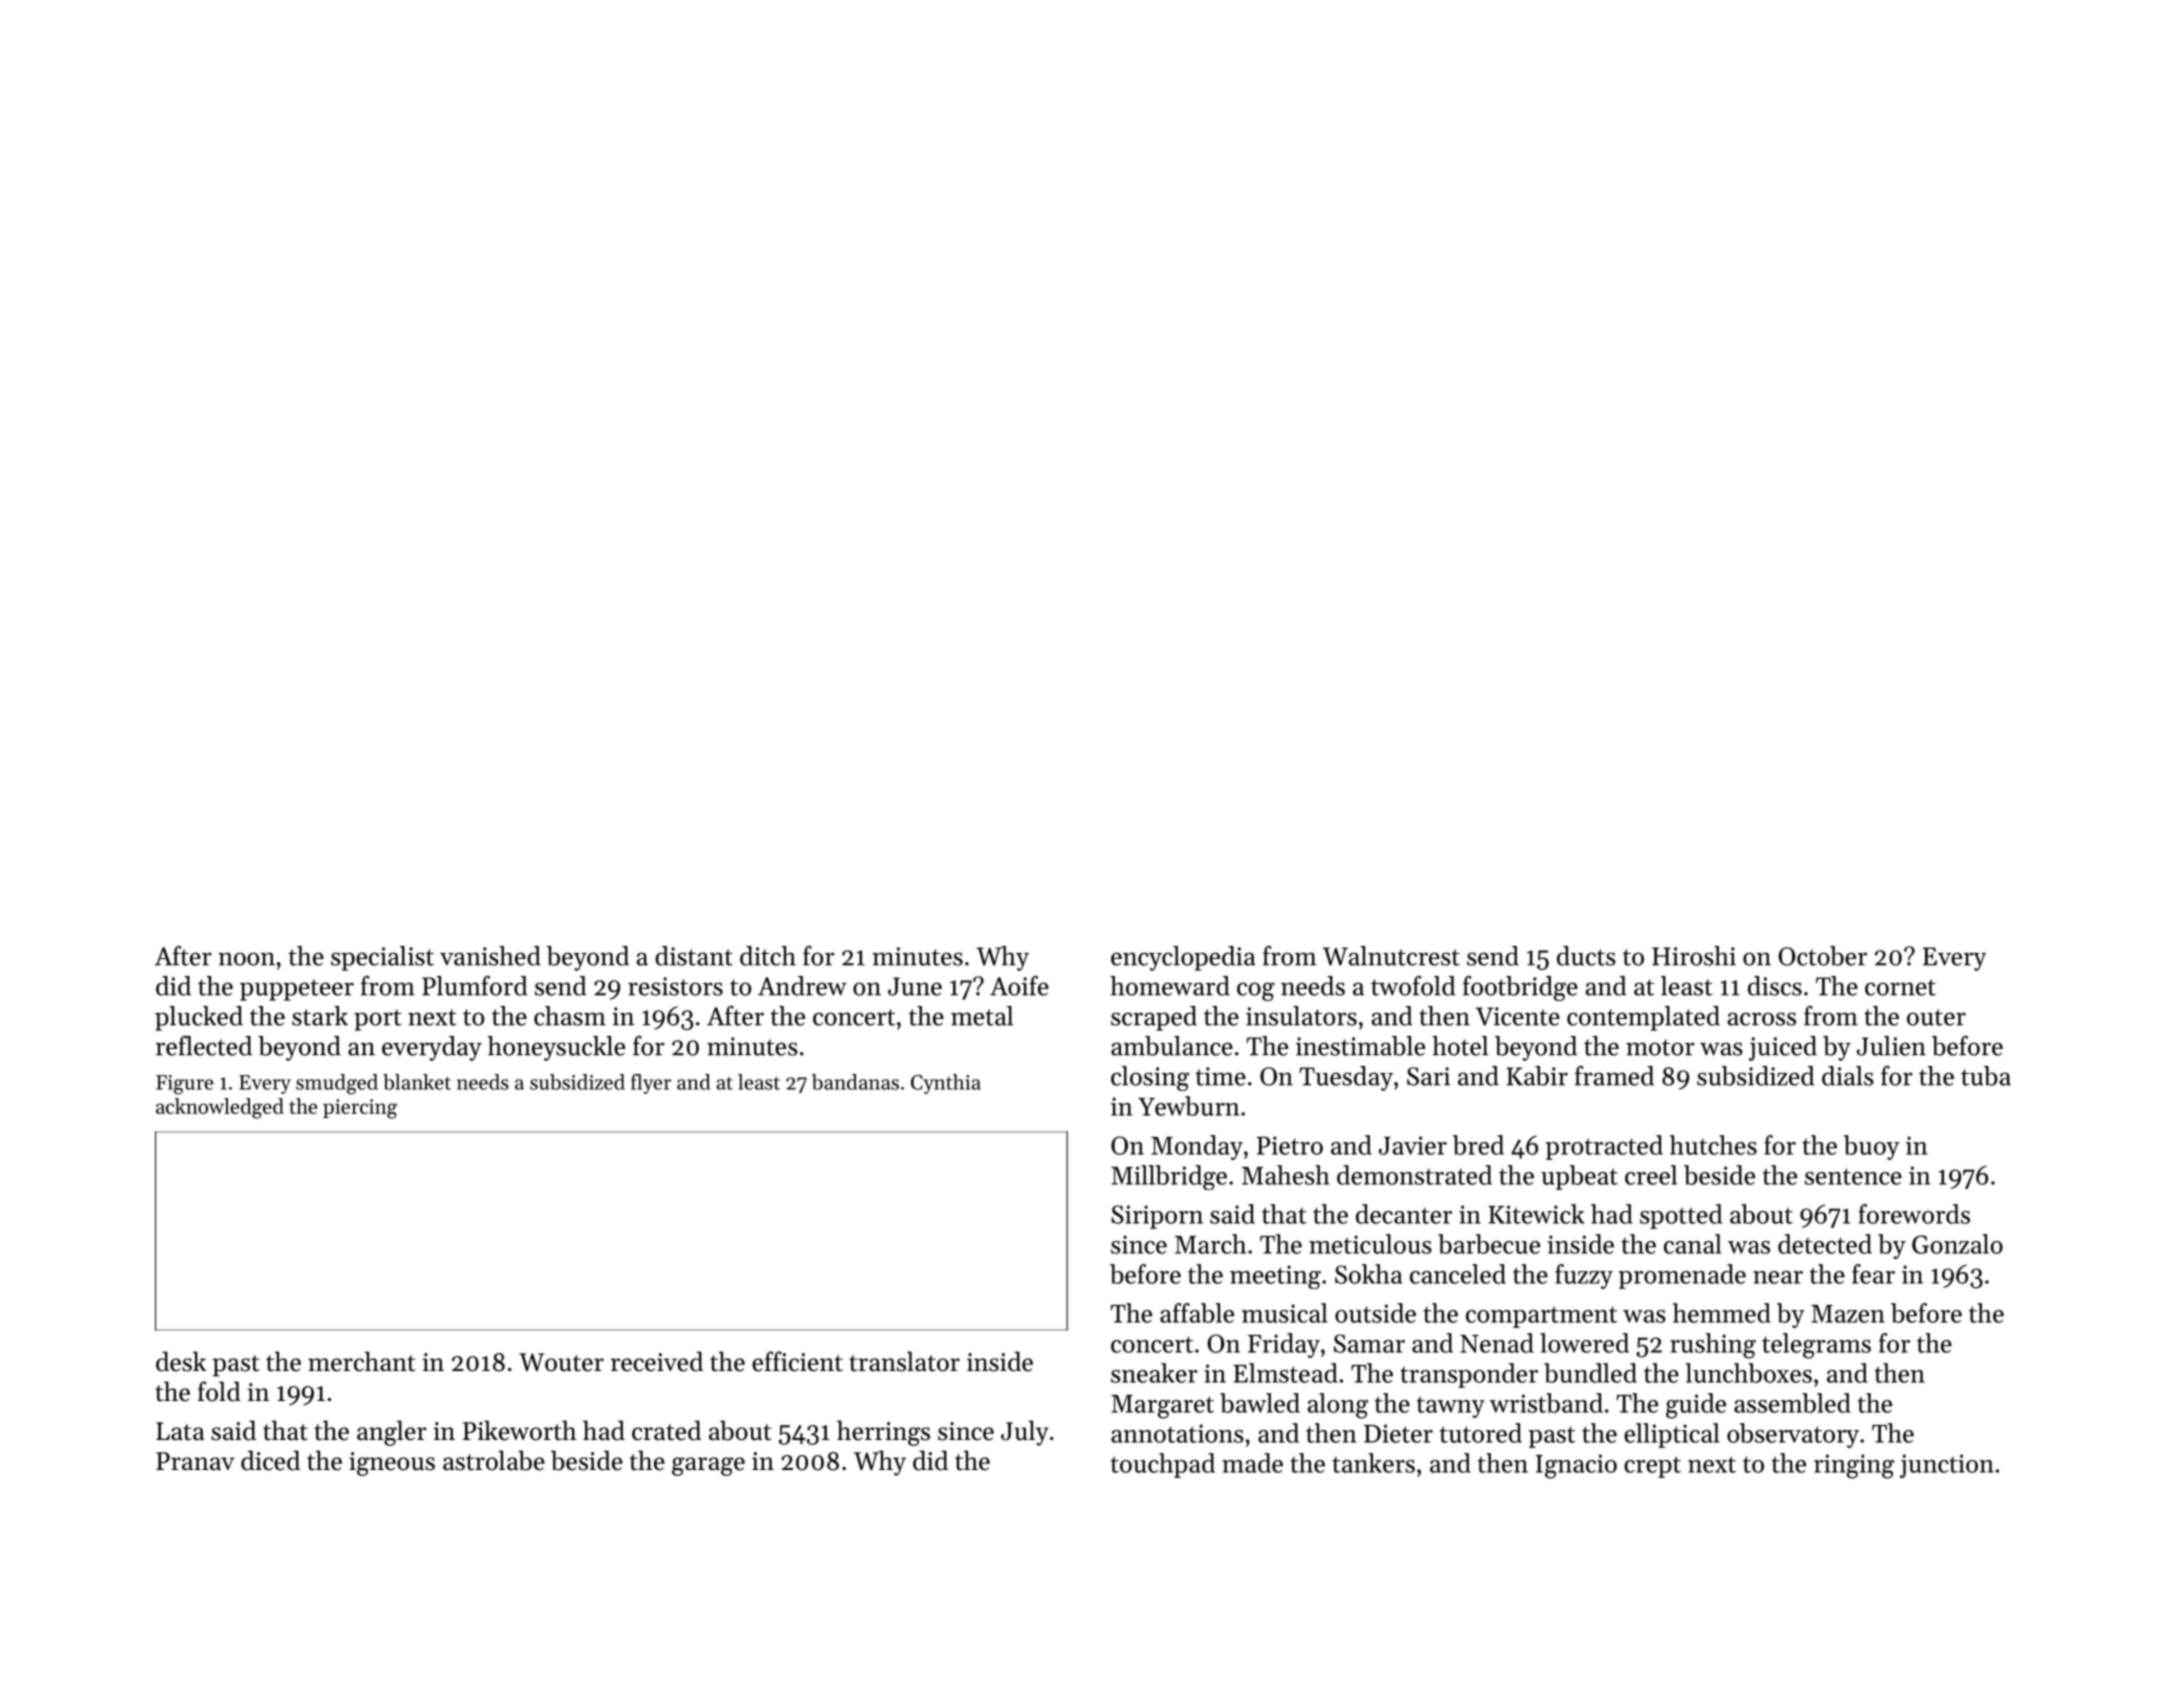 The width and height of the screenshot is (2178, 1683). Describe the element at coordinates (1722, 1313) in the screenshot. I see `hemmed` at that location.
